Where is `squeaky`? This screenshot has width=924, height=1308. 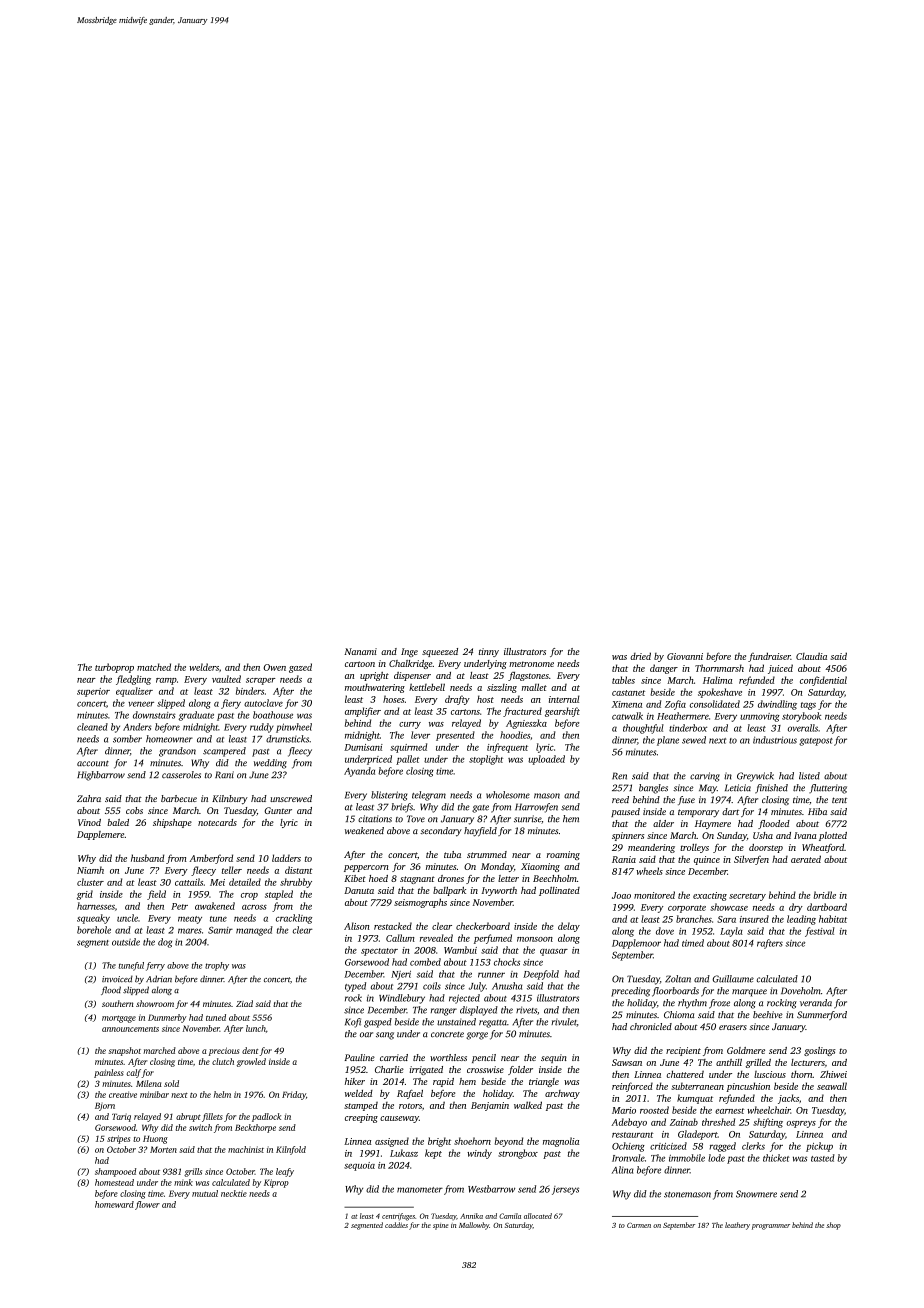 squeaky is located at coordinates (93, 919).
